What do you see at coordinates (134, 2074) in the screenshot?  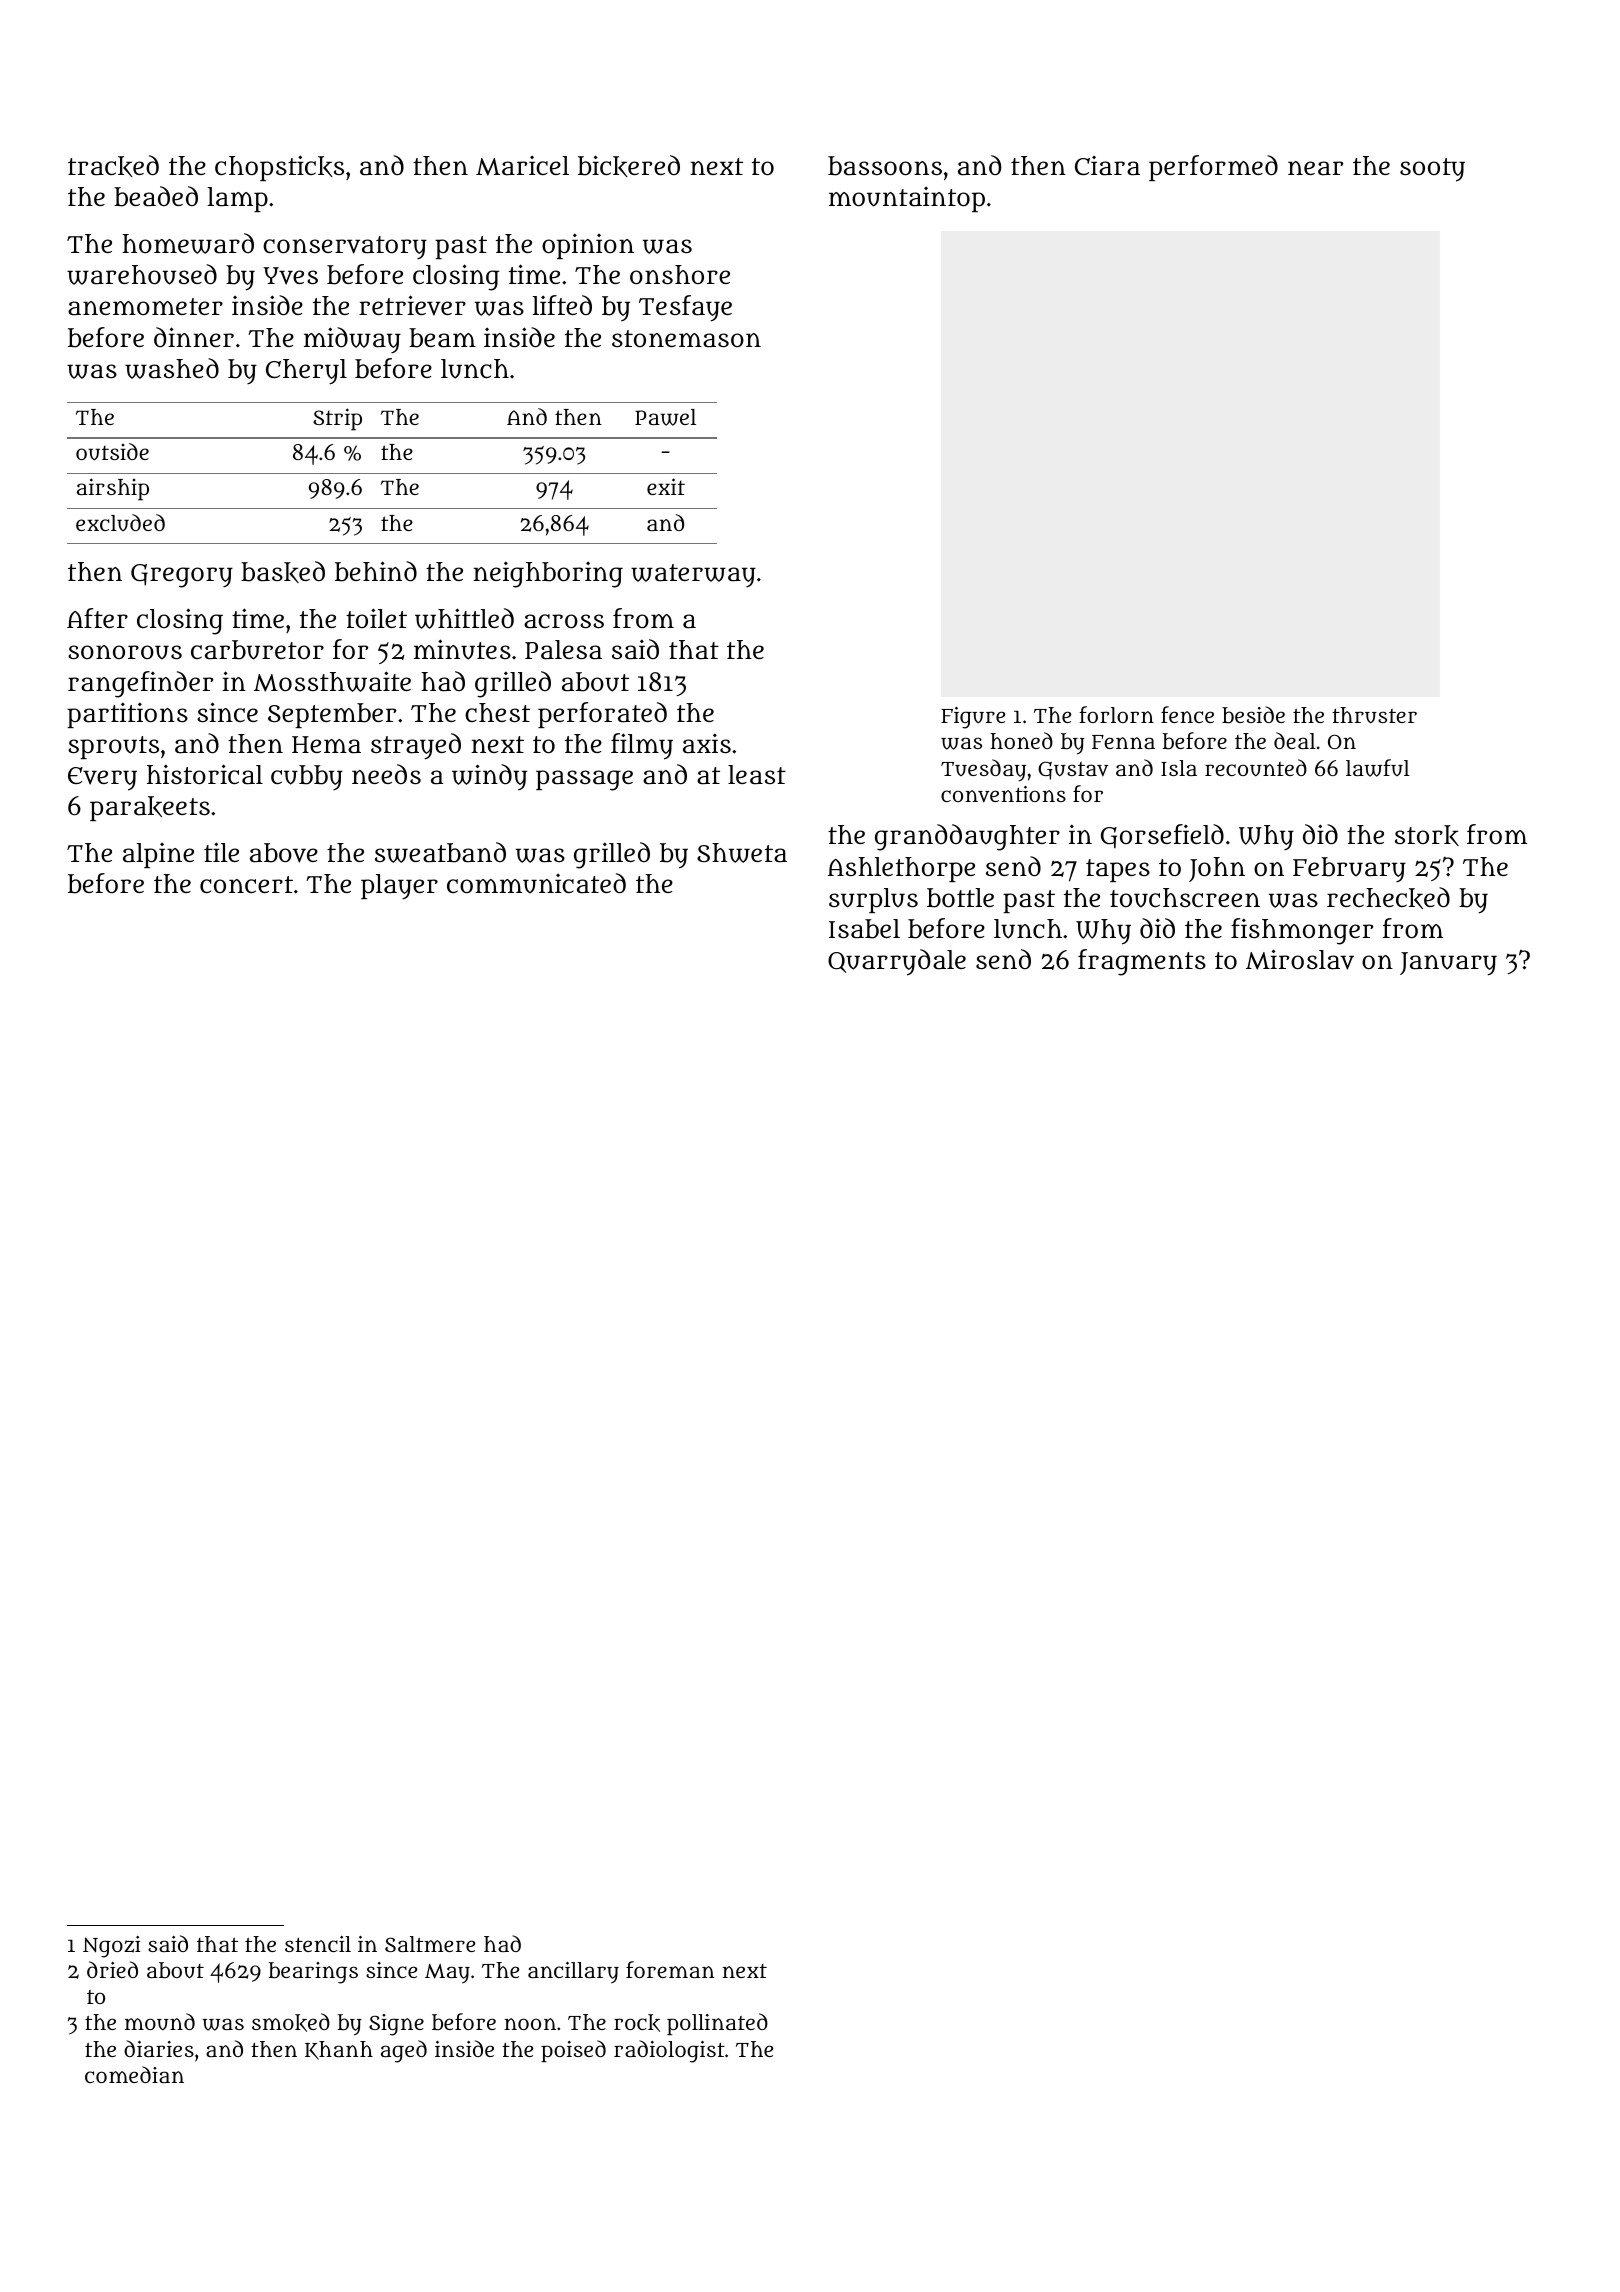 I see `comedian` at bounding box center [134, 2074].
